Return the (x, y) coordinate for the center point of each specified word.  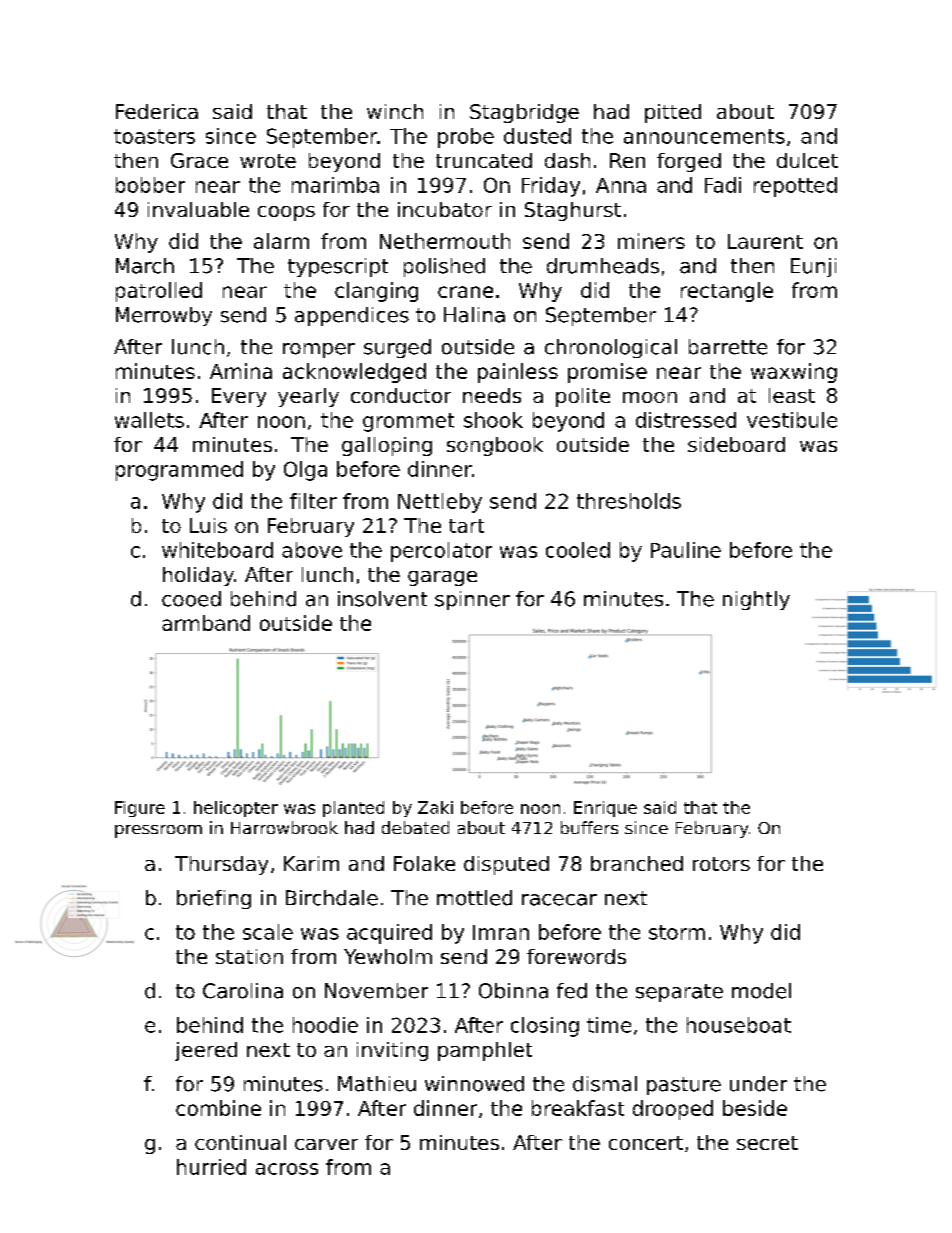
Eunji (813, 267)
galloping (387, 446)
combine (218, 1108)
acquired (389, 934)
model (761, 991)
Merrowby (164, 316)
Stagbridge (524, 113)
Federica (157, 111)
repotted (795, 187)
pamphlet (485, 1051)
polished (444, 267)
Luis (208, 525)
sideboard (736, 444)
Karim (311, 863)
